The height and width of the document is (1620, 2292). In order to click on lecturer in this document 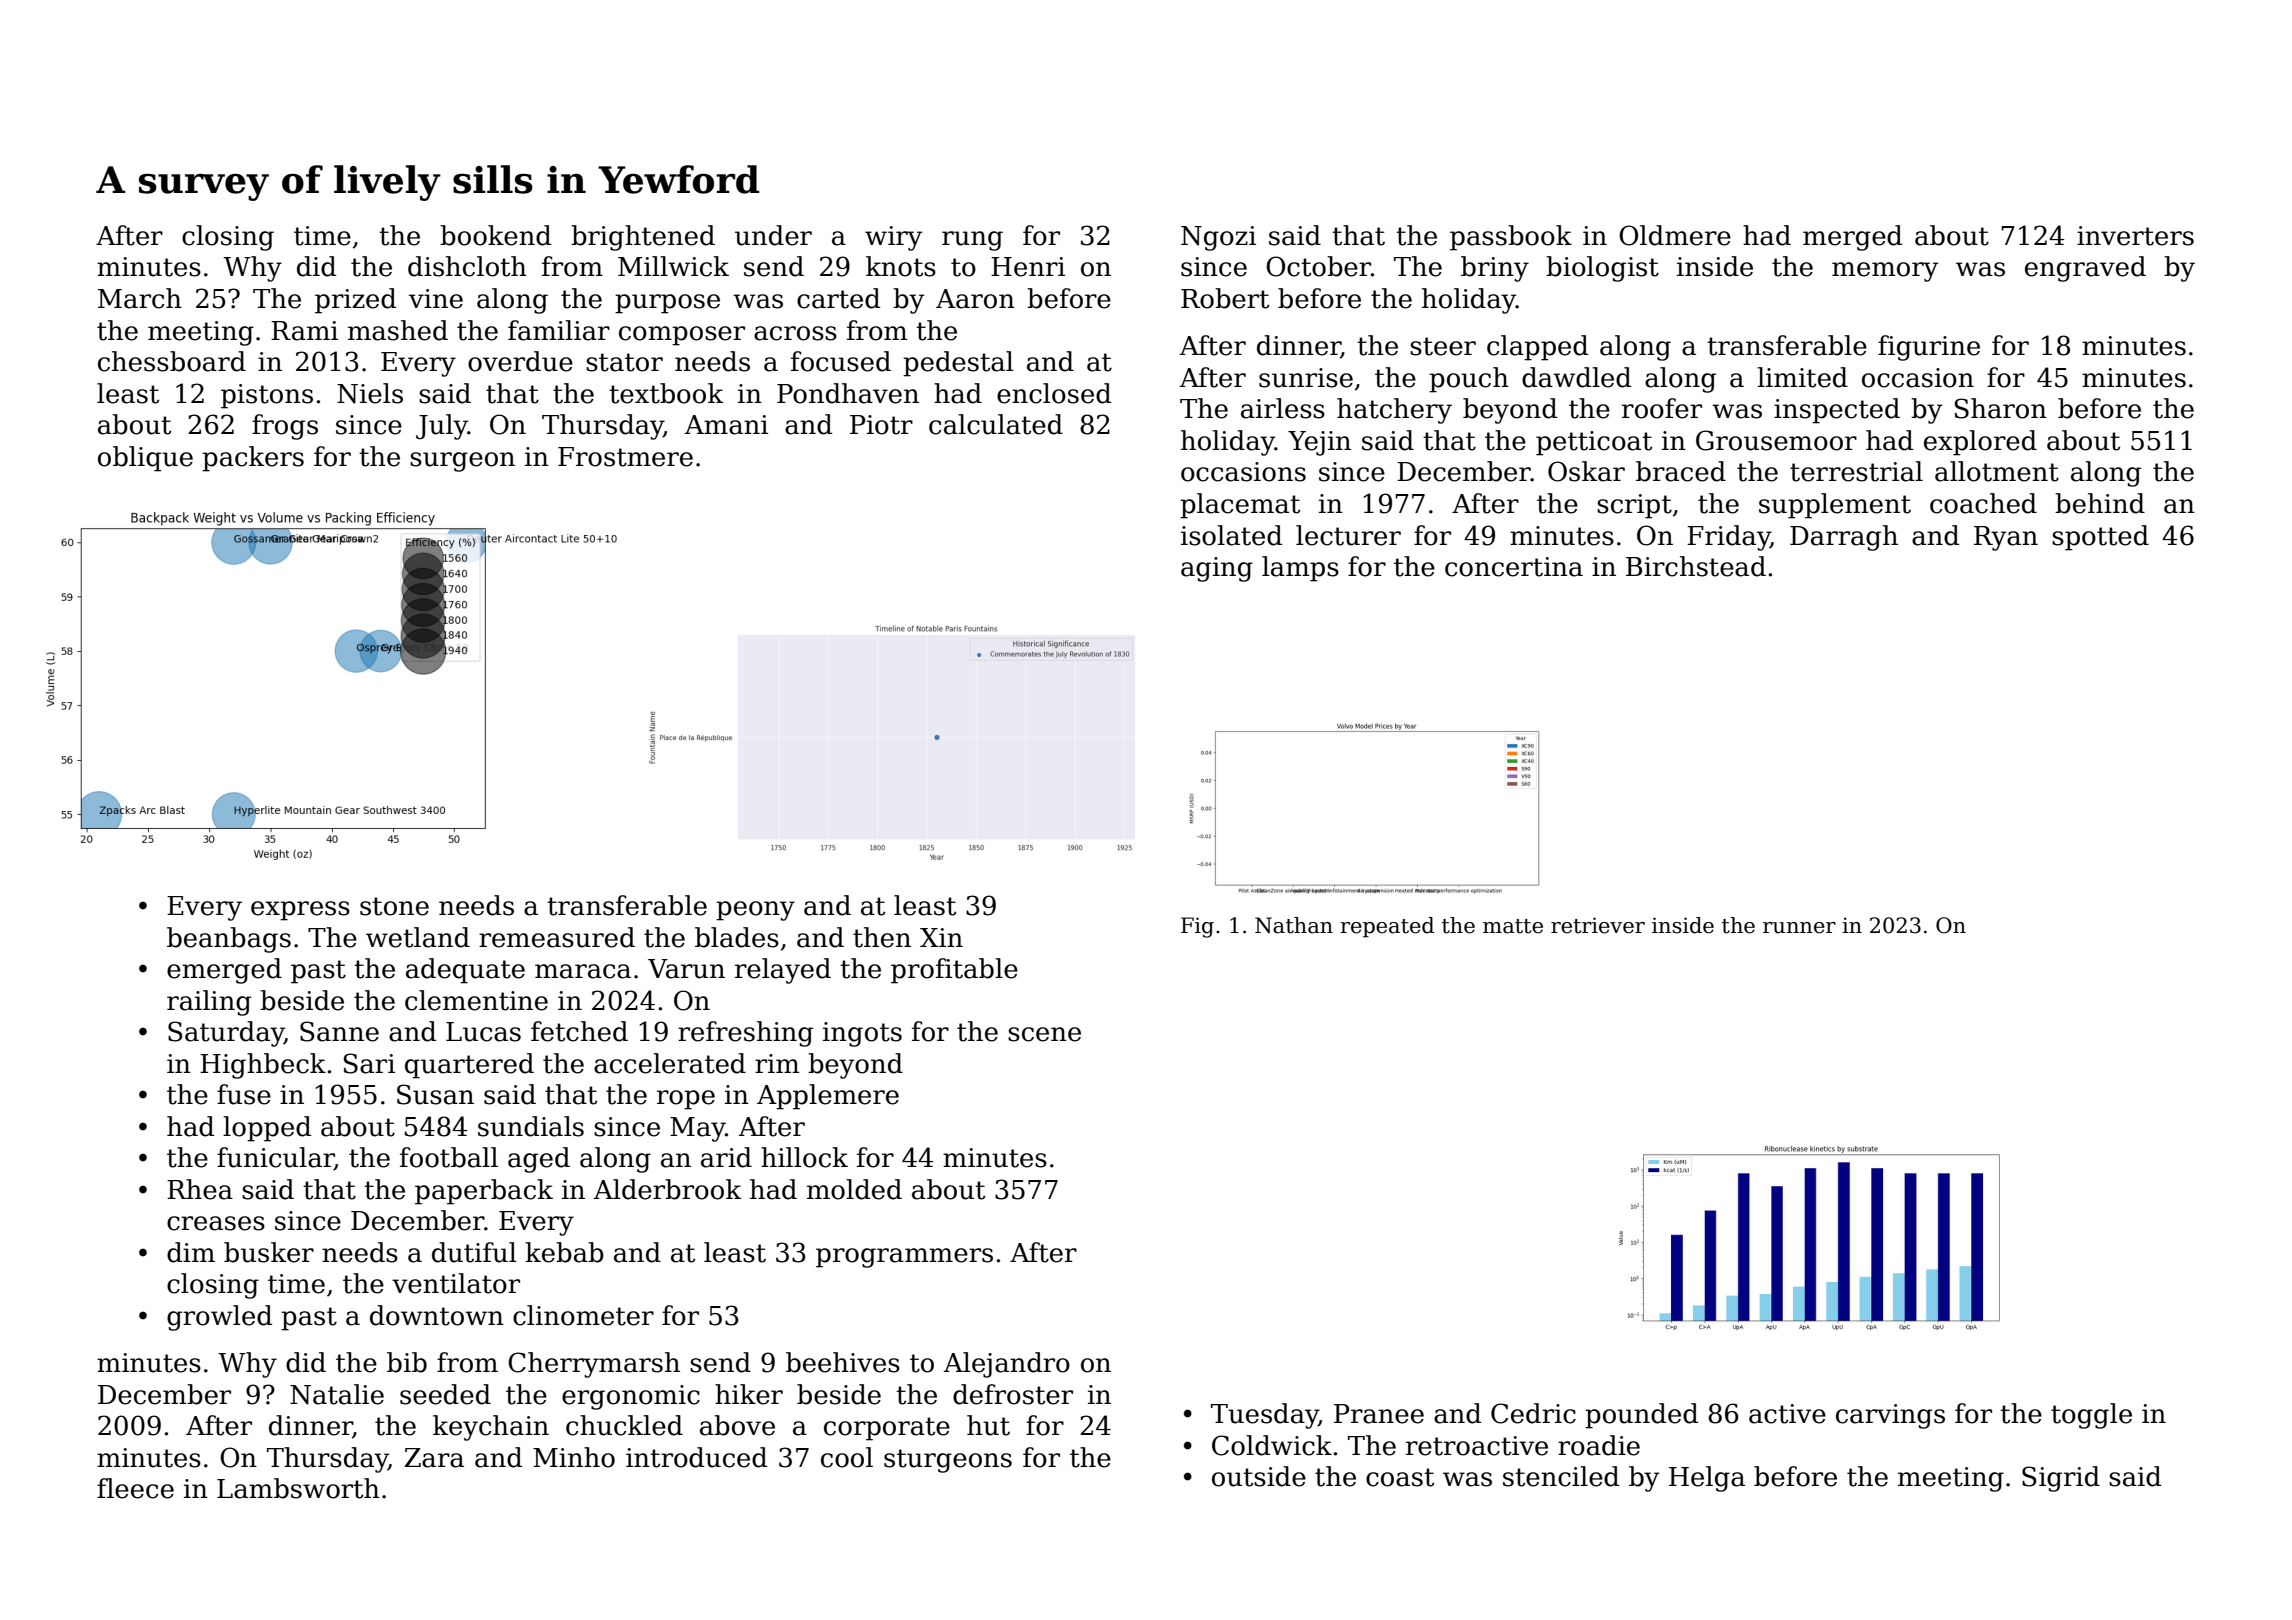, I will do `click(1348, 535)`.
